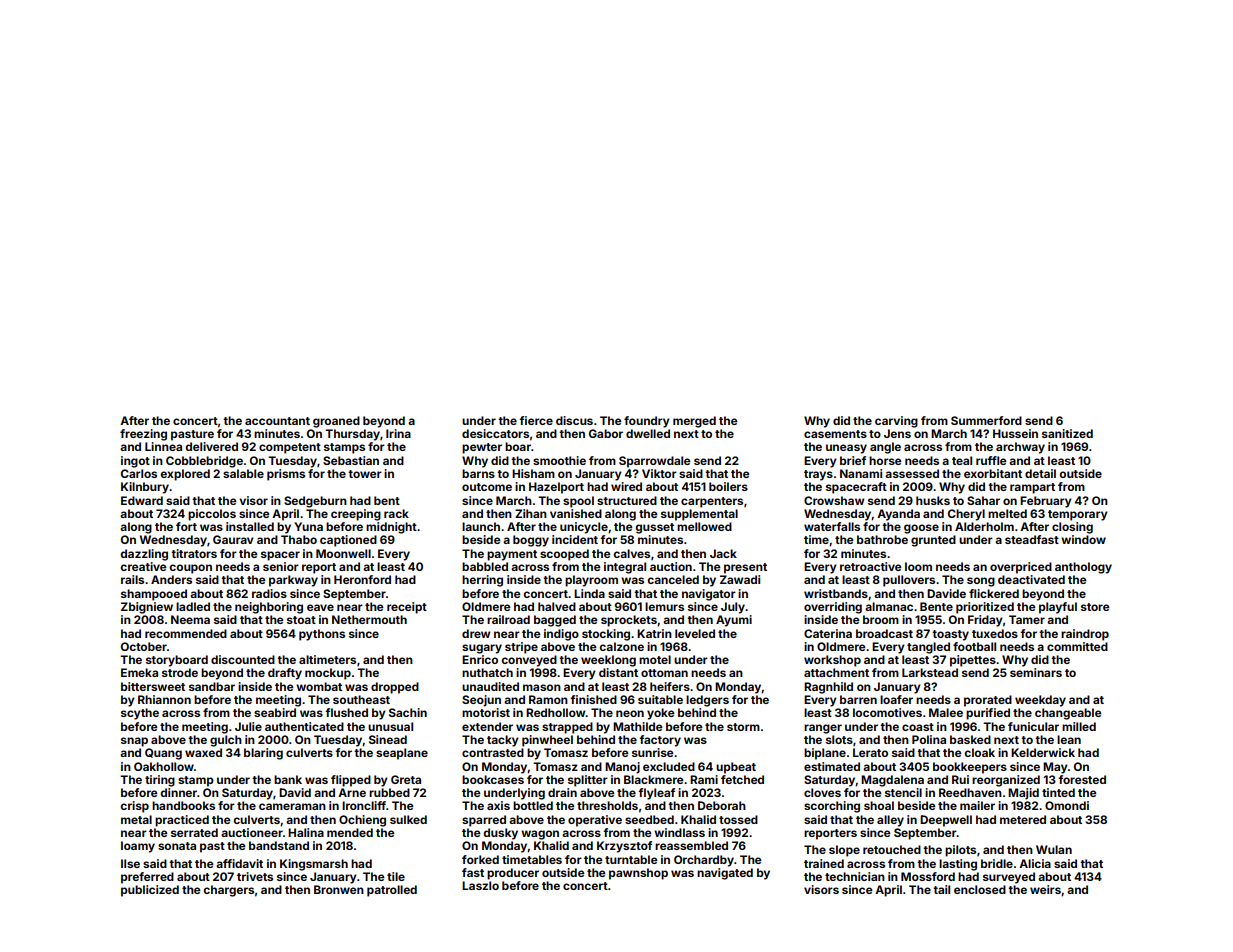 This screenshot has width=1233, height=952. I want to click on window, so click(1083, 539).
